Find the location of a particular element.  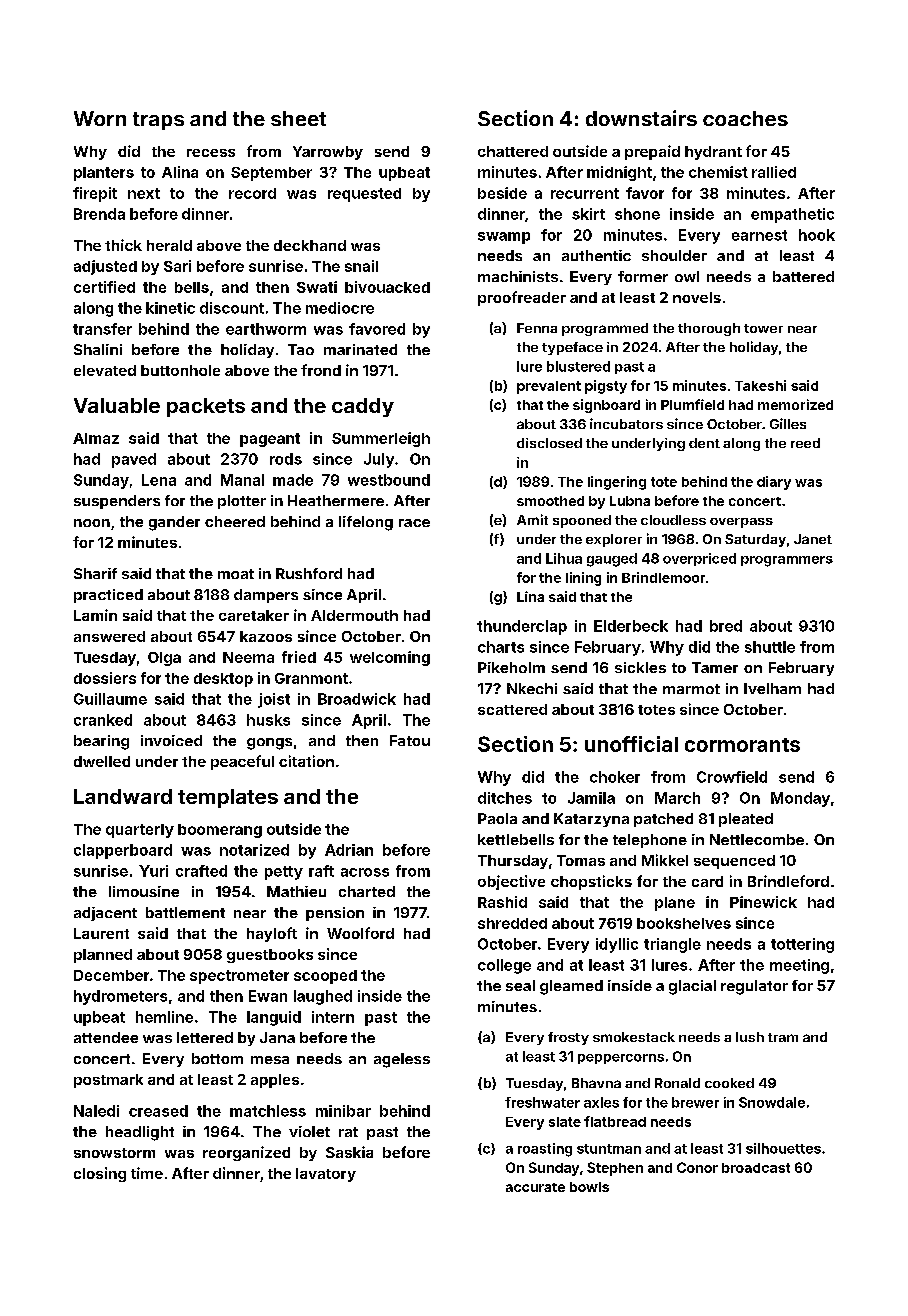

reorganized is located at coordinates (246, 1153).
